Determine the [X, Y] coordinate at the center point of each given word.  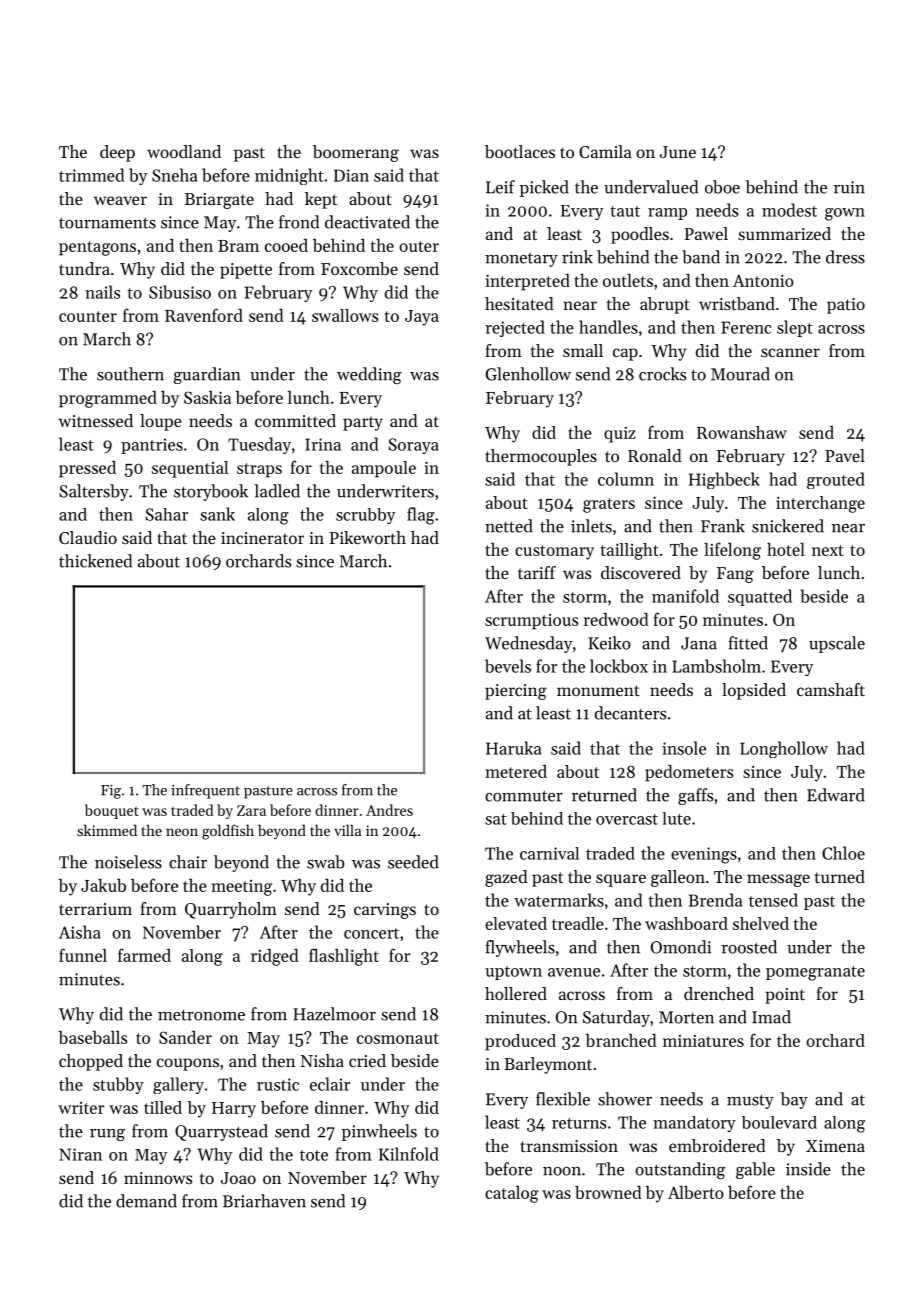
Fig [111, 792]
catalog [512, 1194]
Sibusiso [180, 292]
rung [107, 1135]
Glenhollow [528, 374]
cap [625, 354]
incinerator [262, 538]
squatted [760, 597]
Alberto [696, 1192]
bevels [508, 666]
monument [598, 690]
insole [684, 748]
